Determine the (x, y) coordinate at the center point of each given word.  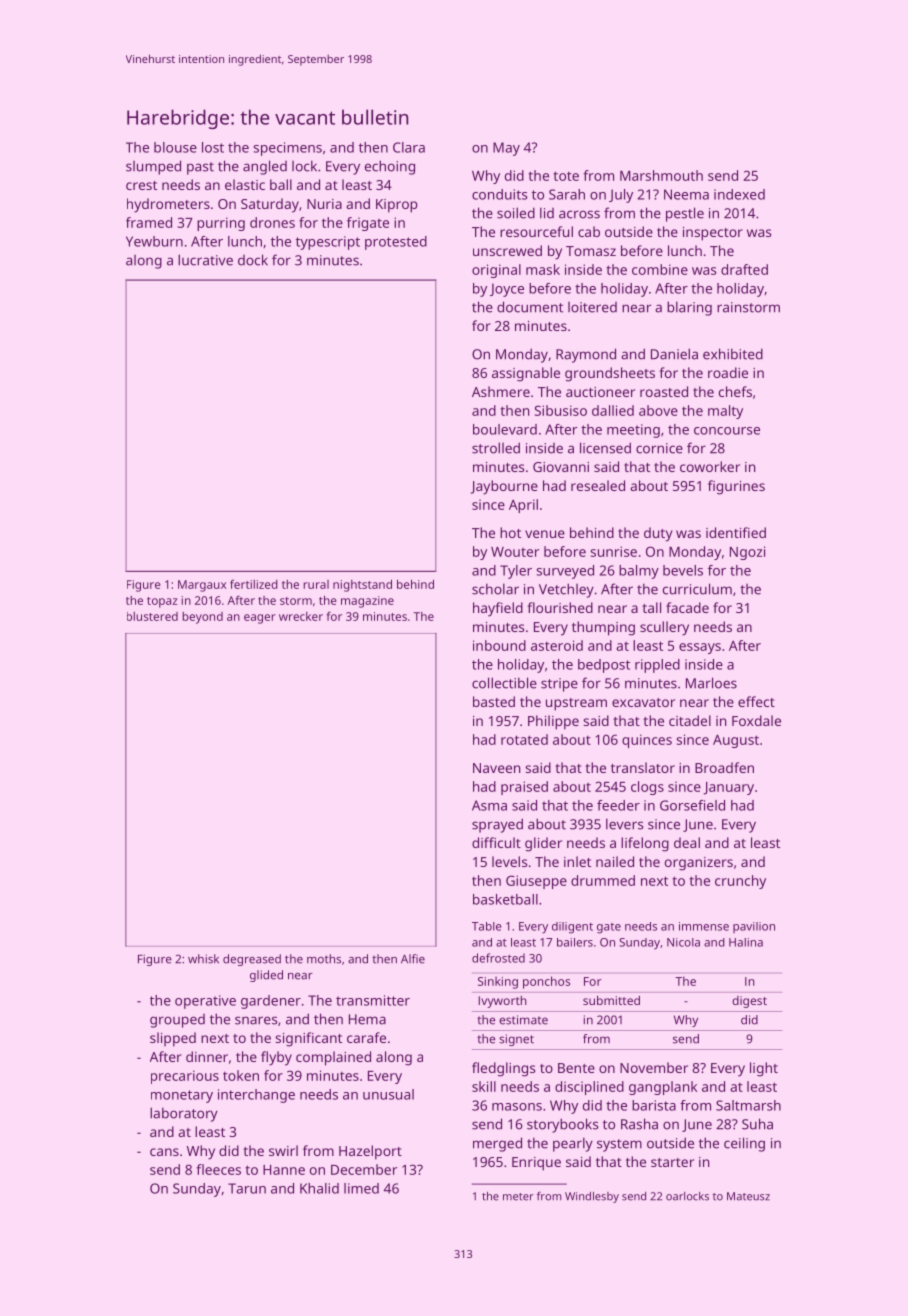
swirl (283, 1150)
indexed (739, 194)
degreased (252, 960)
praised (524, 788)
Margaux (202, 586)
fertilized (254, 584)
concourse (727, 431)
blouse (175, 147)
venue (545, 534)
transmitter (373, 1000)
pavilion (754, 927)
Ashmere (501, 391)
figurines (736, 487)
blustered (152, 616)
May (506, 149)
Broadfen (724, 767)
